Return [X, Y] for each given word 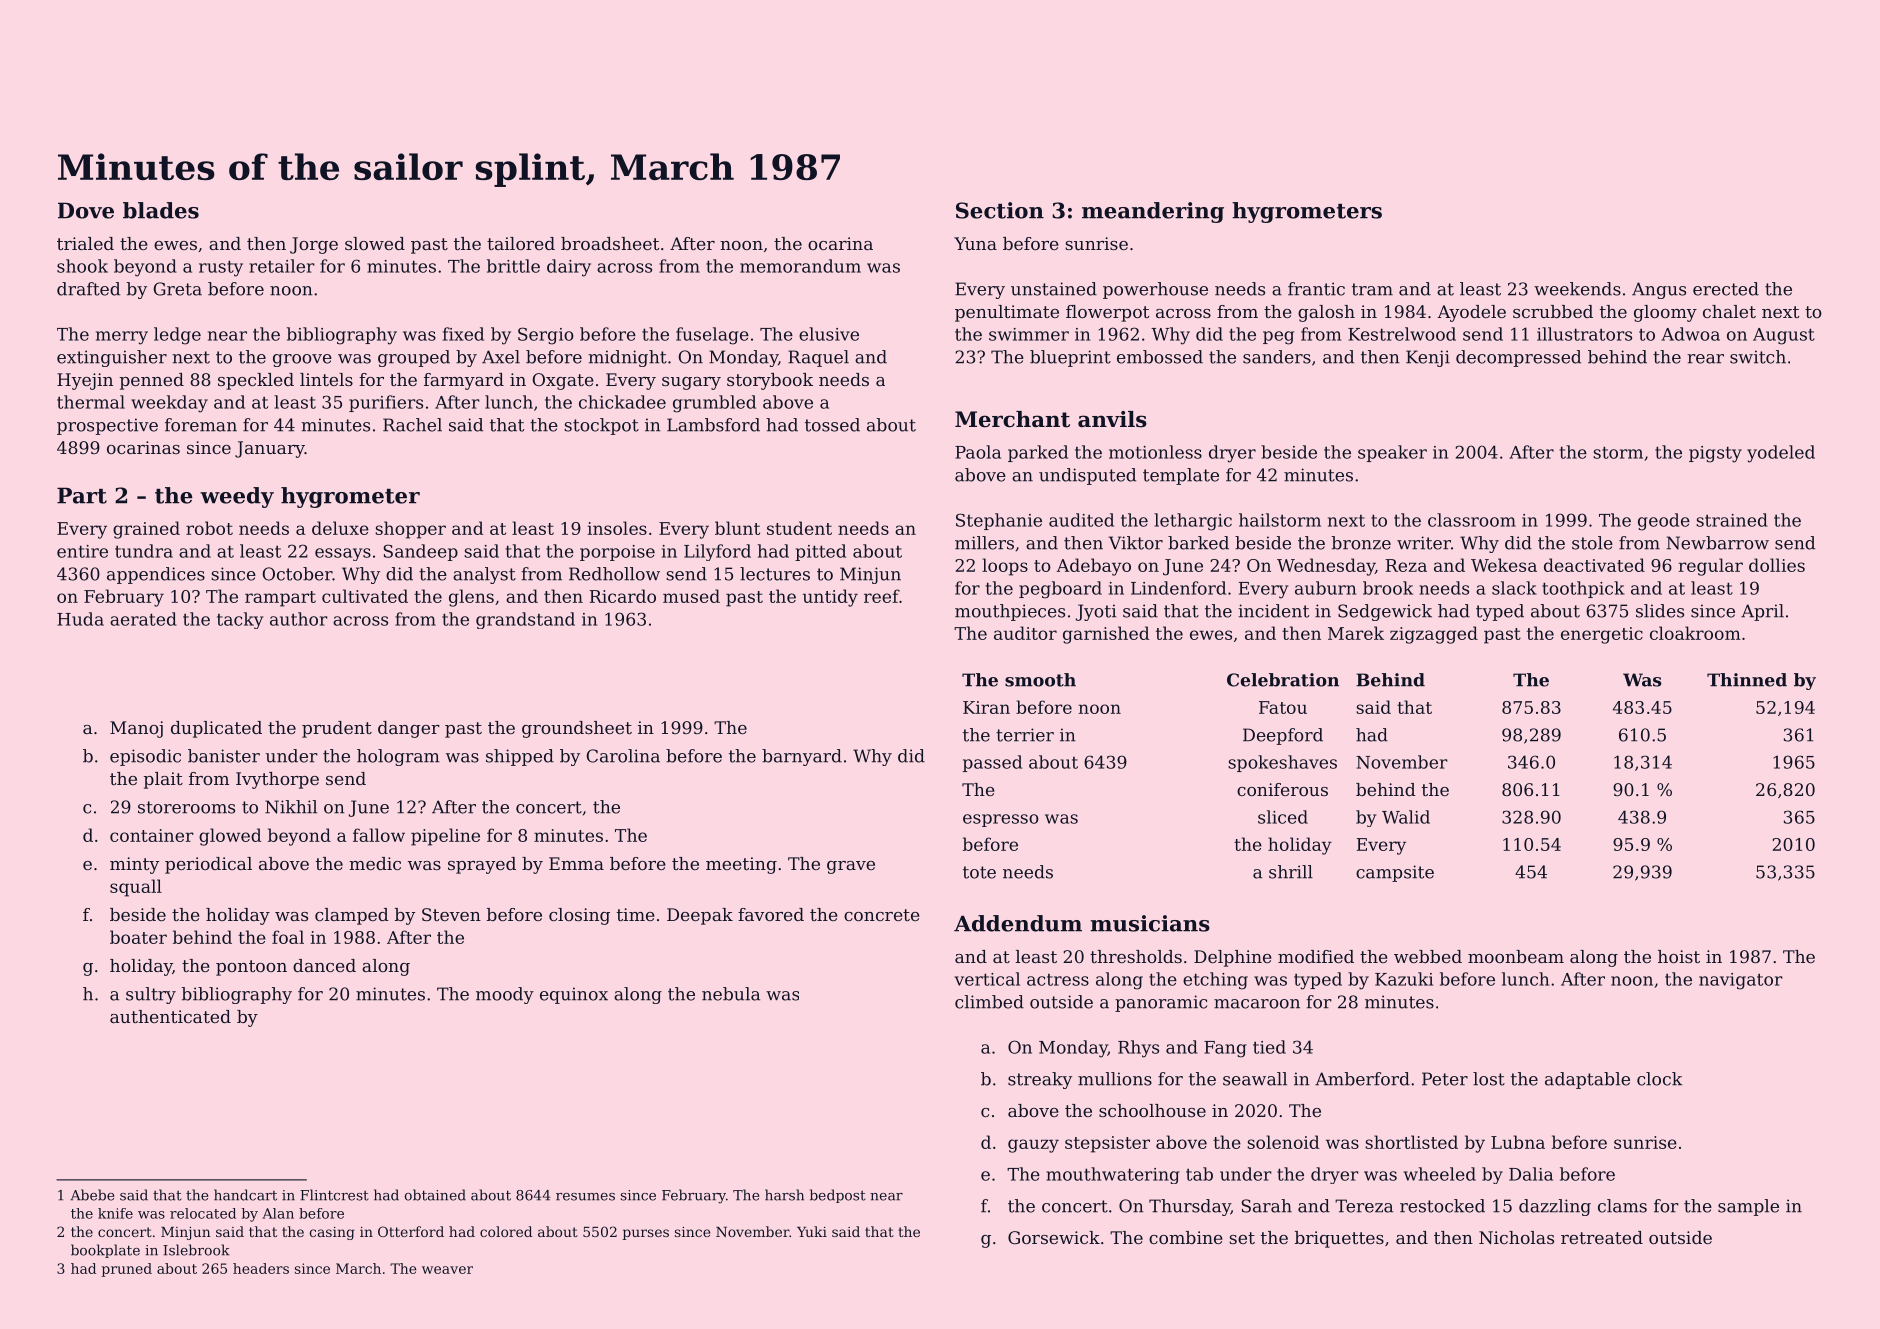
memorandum [800, 266]
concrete [882, 915]
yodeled [1781, 454]
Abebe [92, 1195]
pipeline [445, 837]
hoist [1679, 956]
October [297, 574]
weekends [1577, 289]
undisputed [1087, 476]
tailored [521, 243]
